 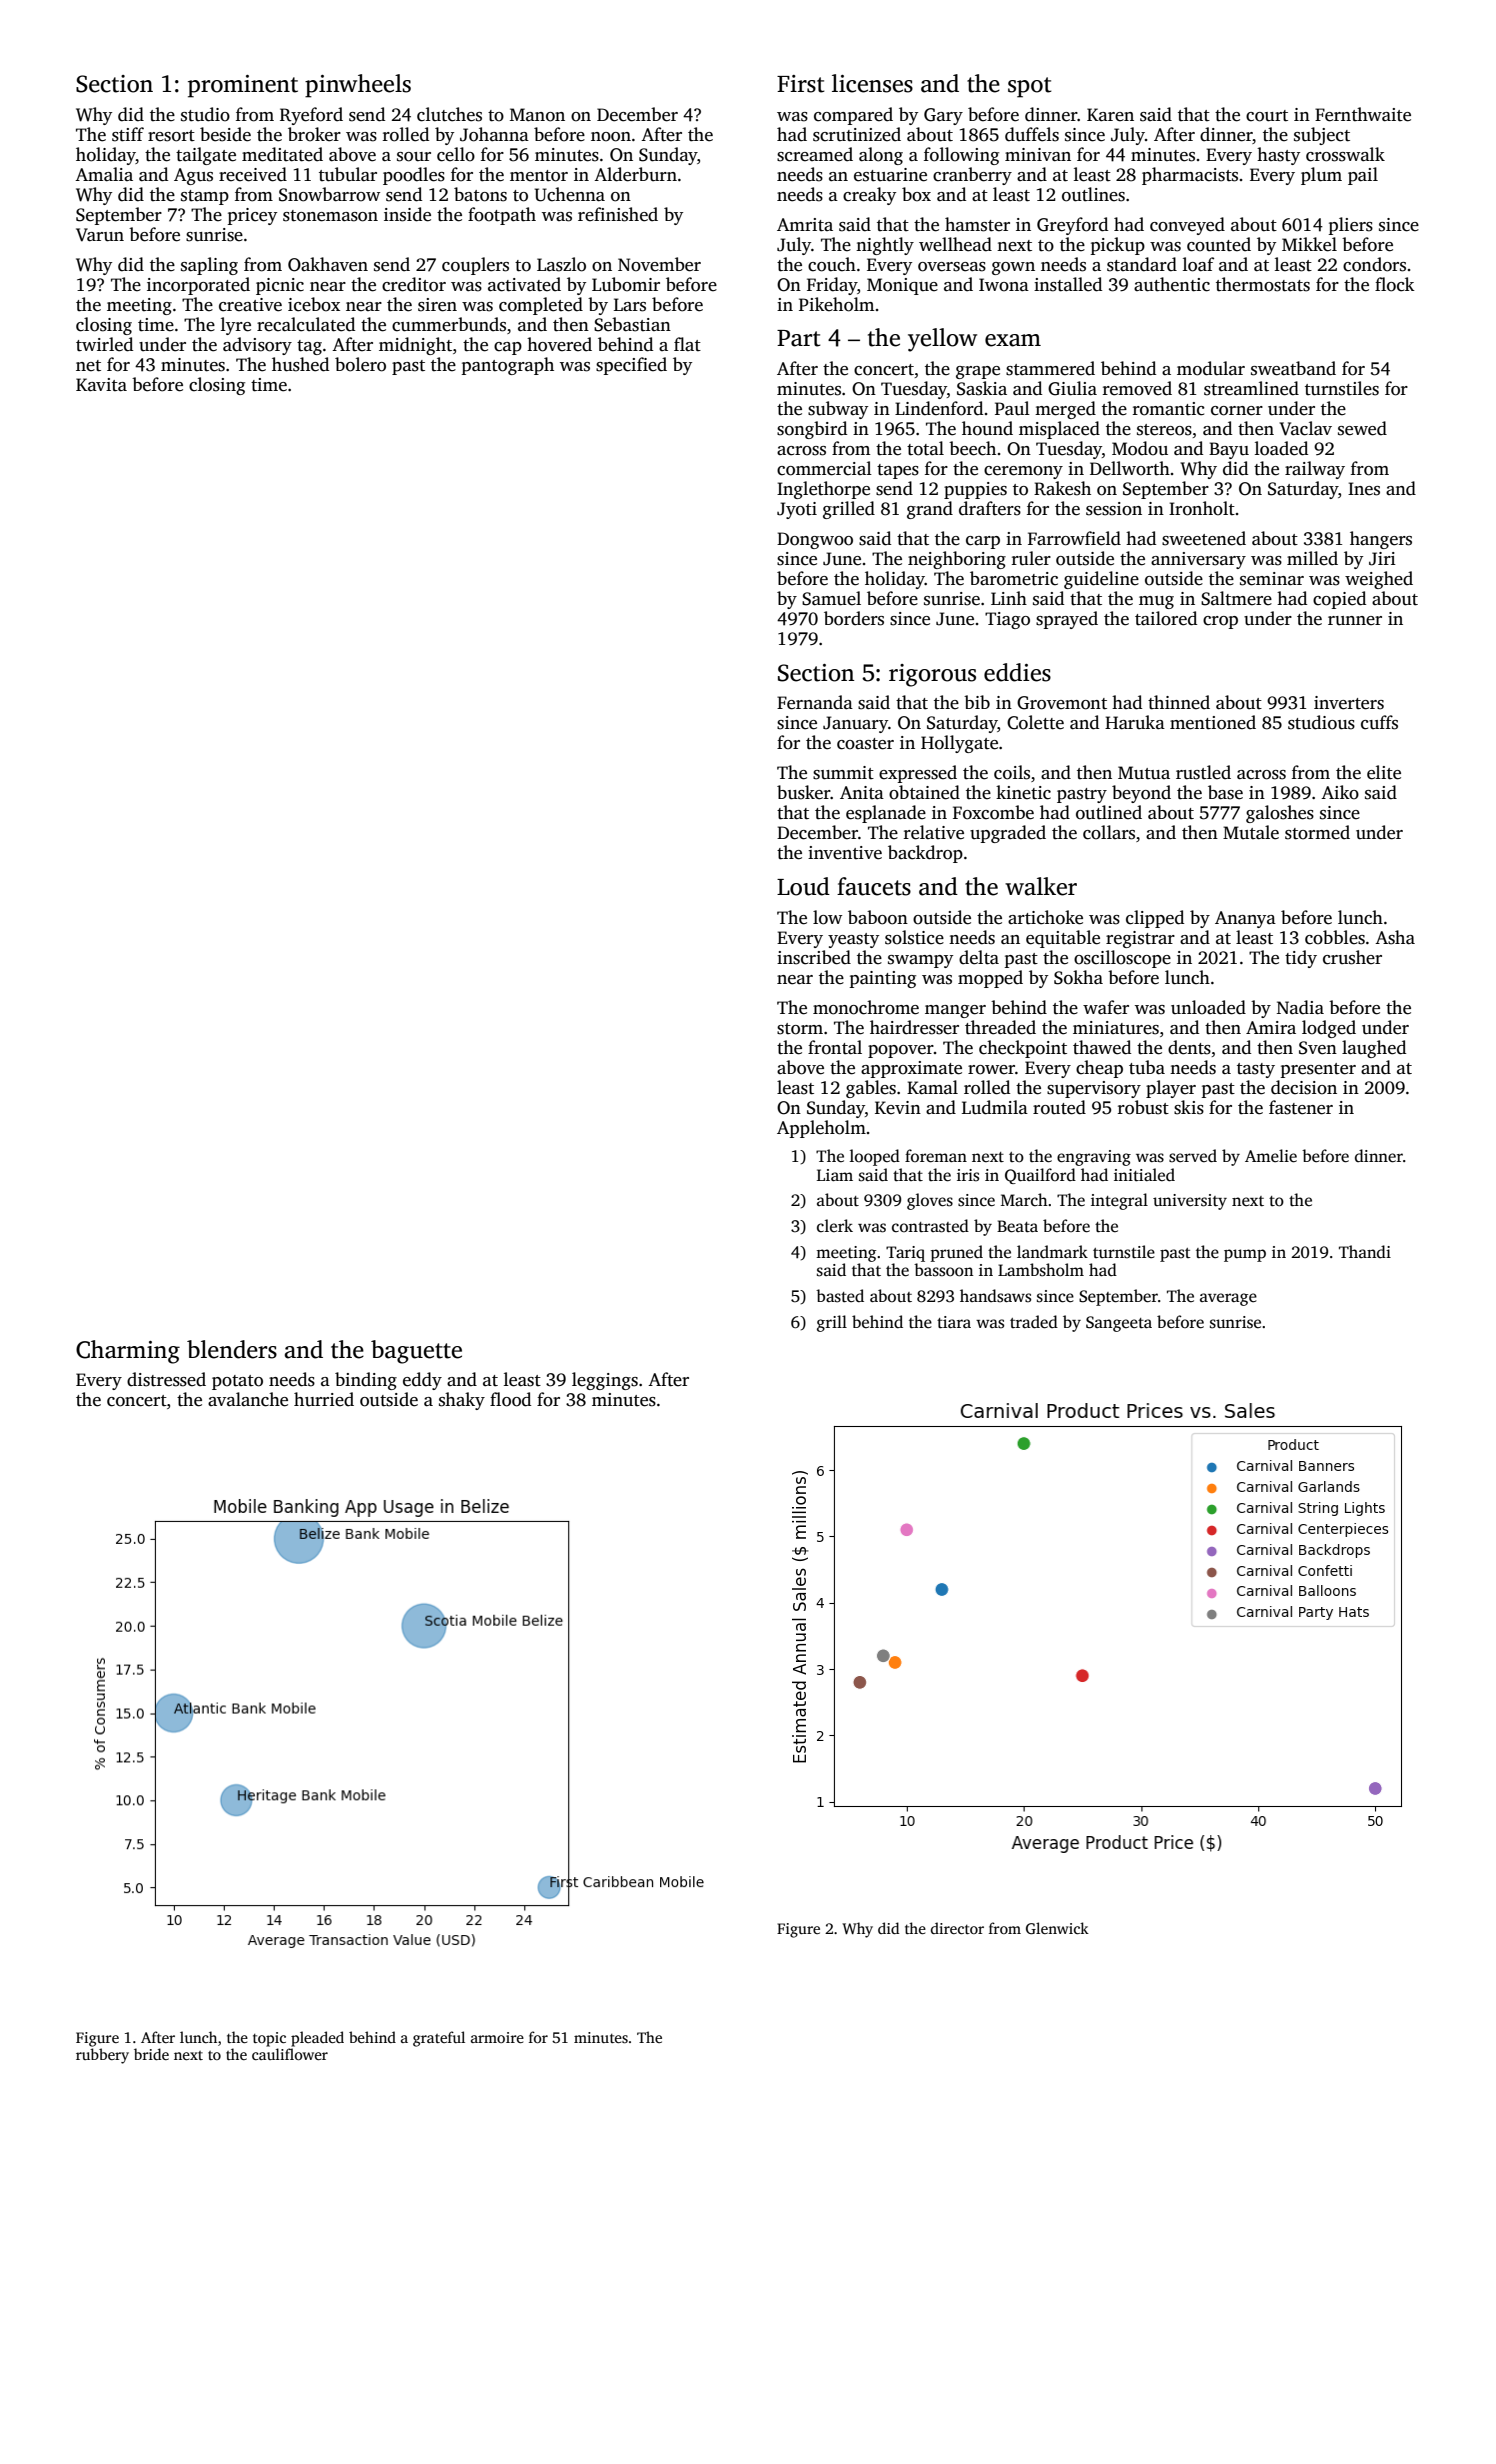 What do you see at coordinates (128, 1352) in the document?
I see `Charming` at bounding box center [128, 1352].
